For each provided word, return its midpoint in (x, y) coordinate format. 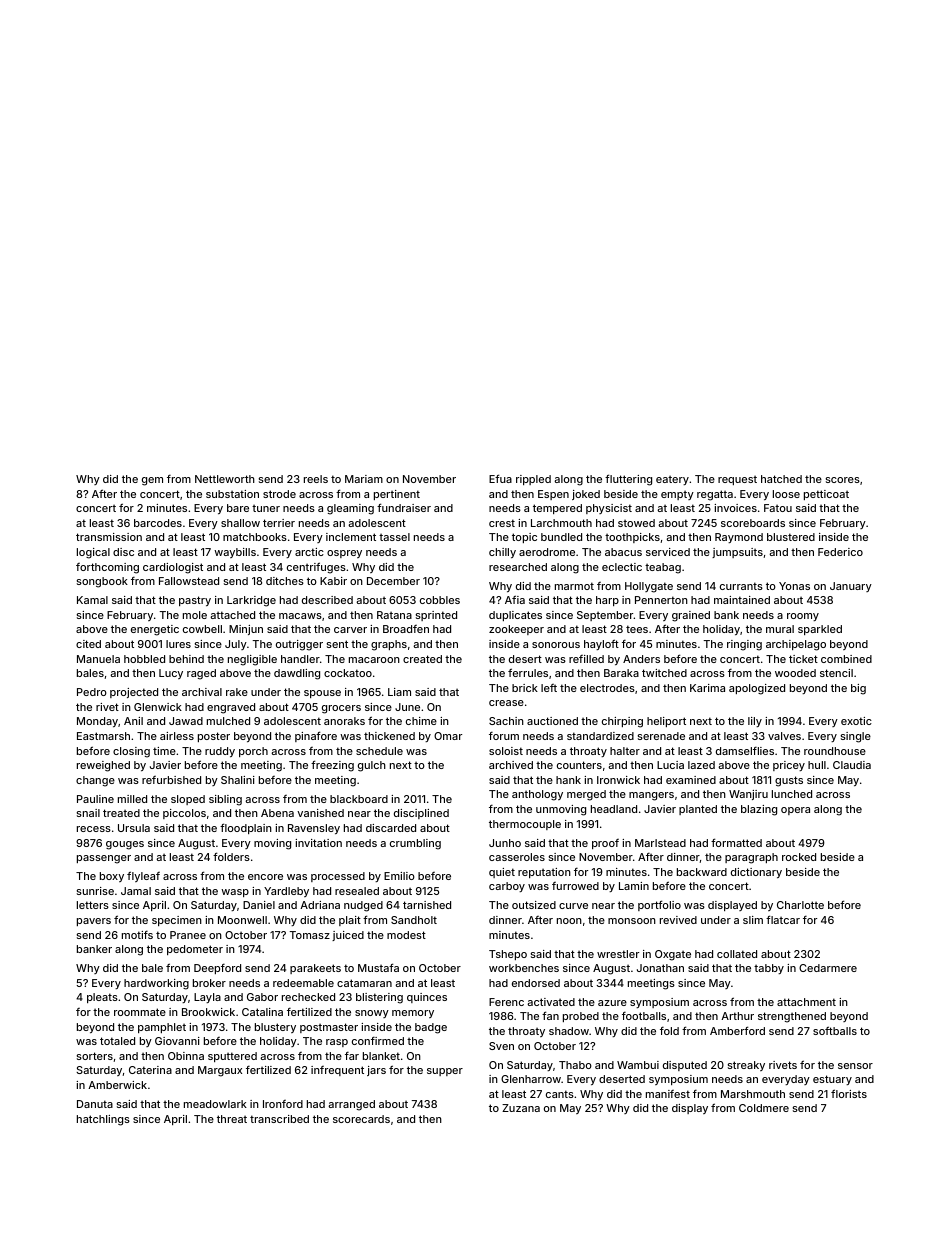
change (95, 781)
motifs (137, 934)
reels (316, 479)
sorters (94, 1056)
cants (560, 1094)
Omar (448, 736)
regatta (715, 495)
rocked (799, 857)
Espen (553, 495)
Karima (707, 688)
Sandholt (414, 920)
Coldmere (764, 1108)
